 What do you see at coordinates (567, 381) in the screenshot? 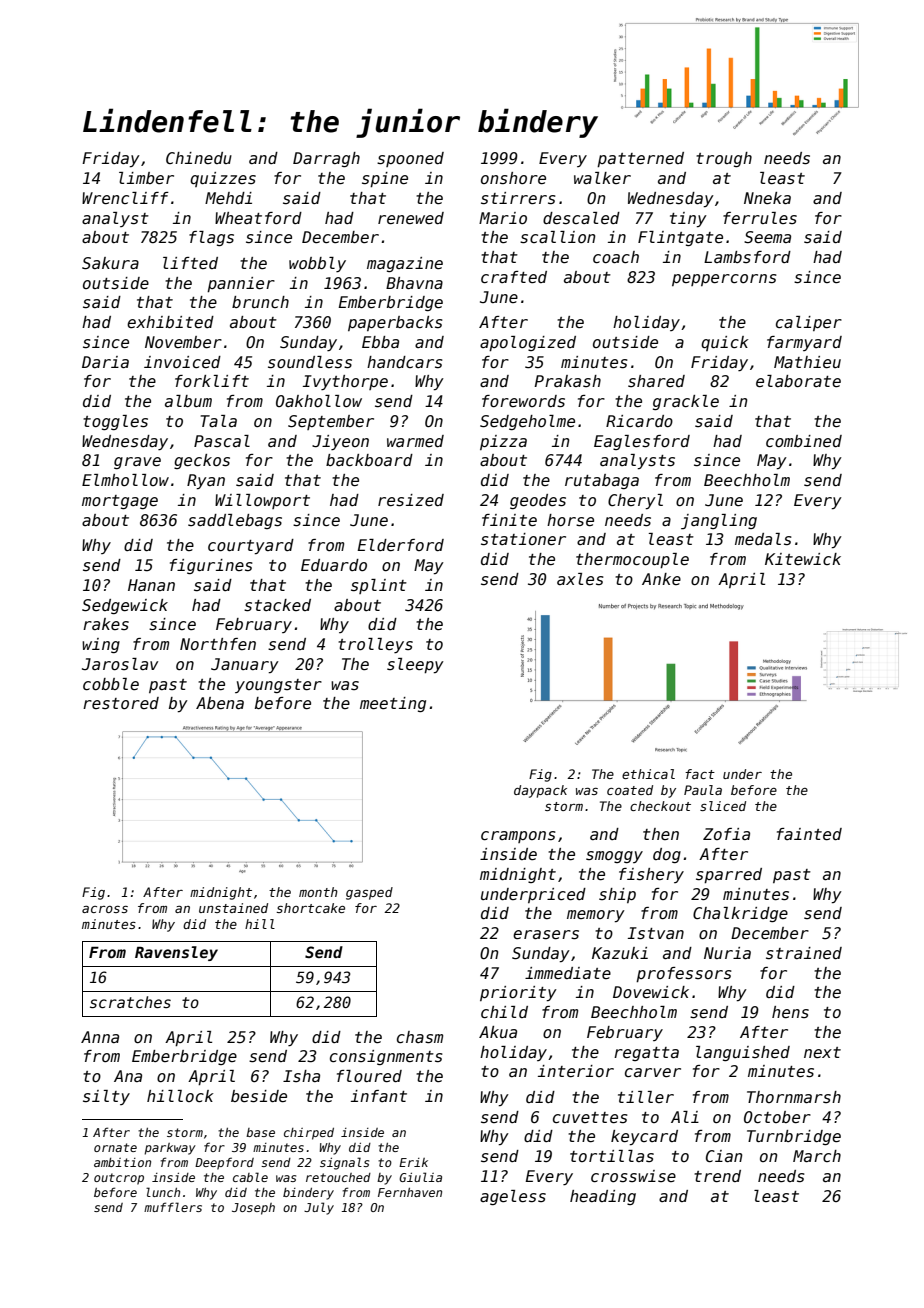
I see `Prakash` at bounding box center [567, 381].
